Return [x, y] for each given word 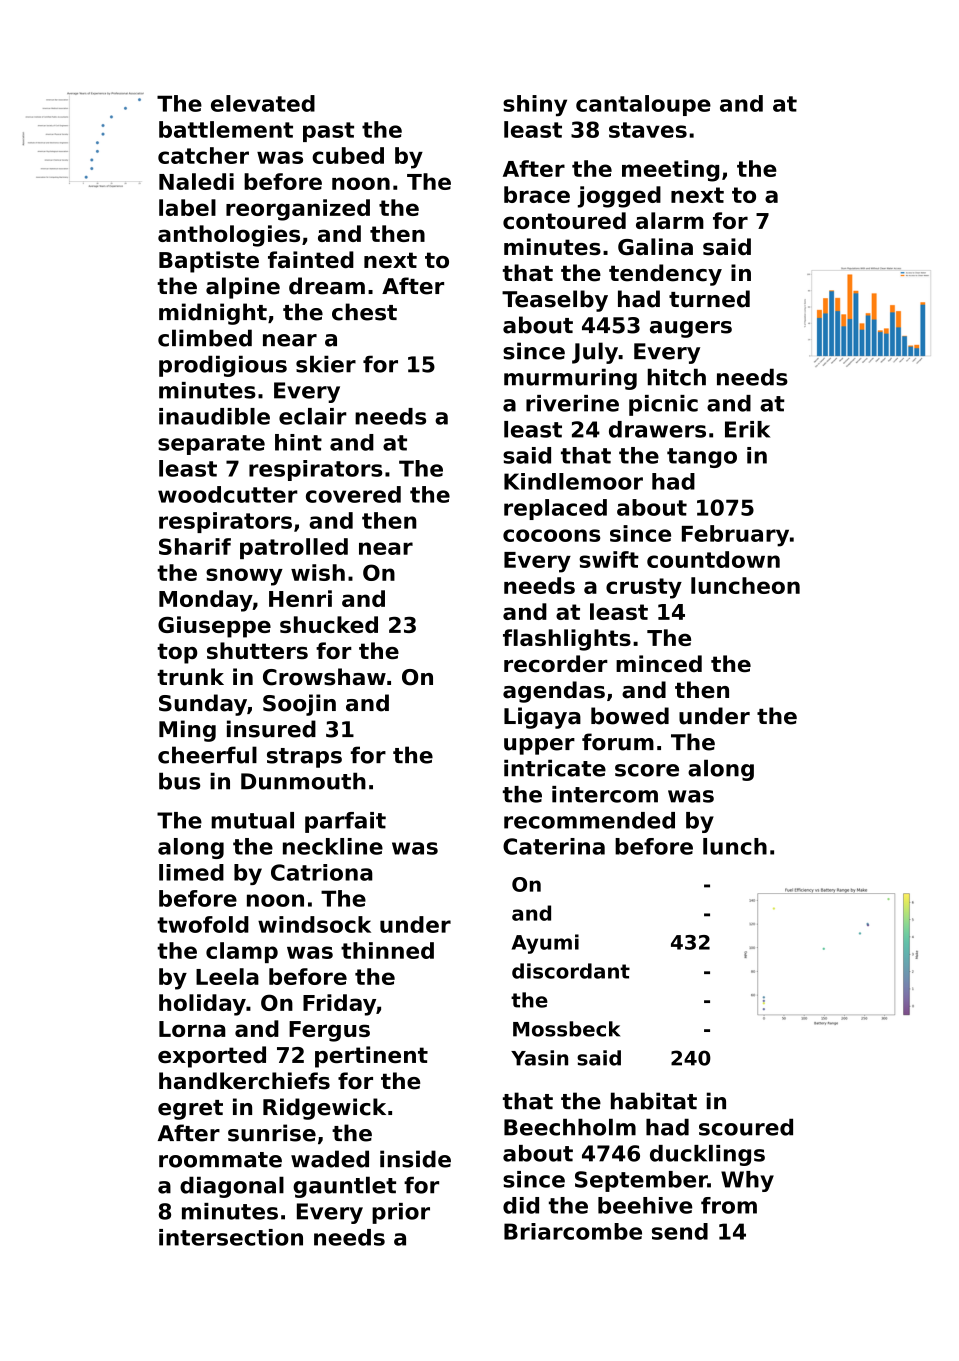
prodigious [223, 366]
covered [353, 494]
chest [364, 312]
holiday [202, 1005]
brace [537, 194]
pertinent [371, 1057]
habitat [654, 1101]
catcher [203, 155]
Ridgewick [324, 1109]
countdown [713, 559]
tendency [665, 275]
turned [709, 299]
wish [318, 572]
